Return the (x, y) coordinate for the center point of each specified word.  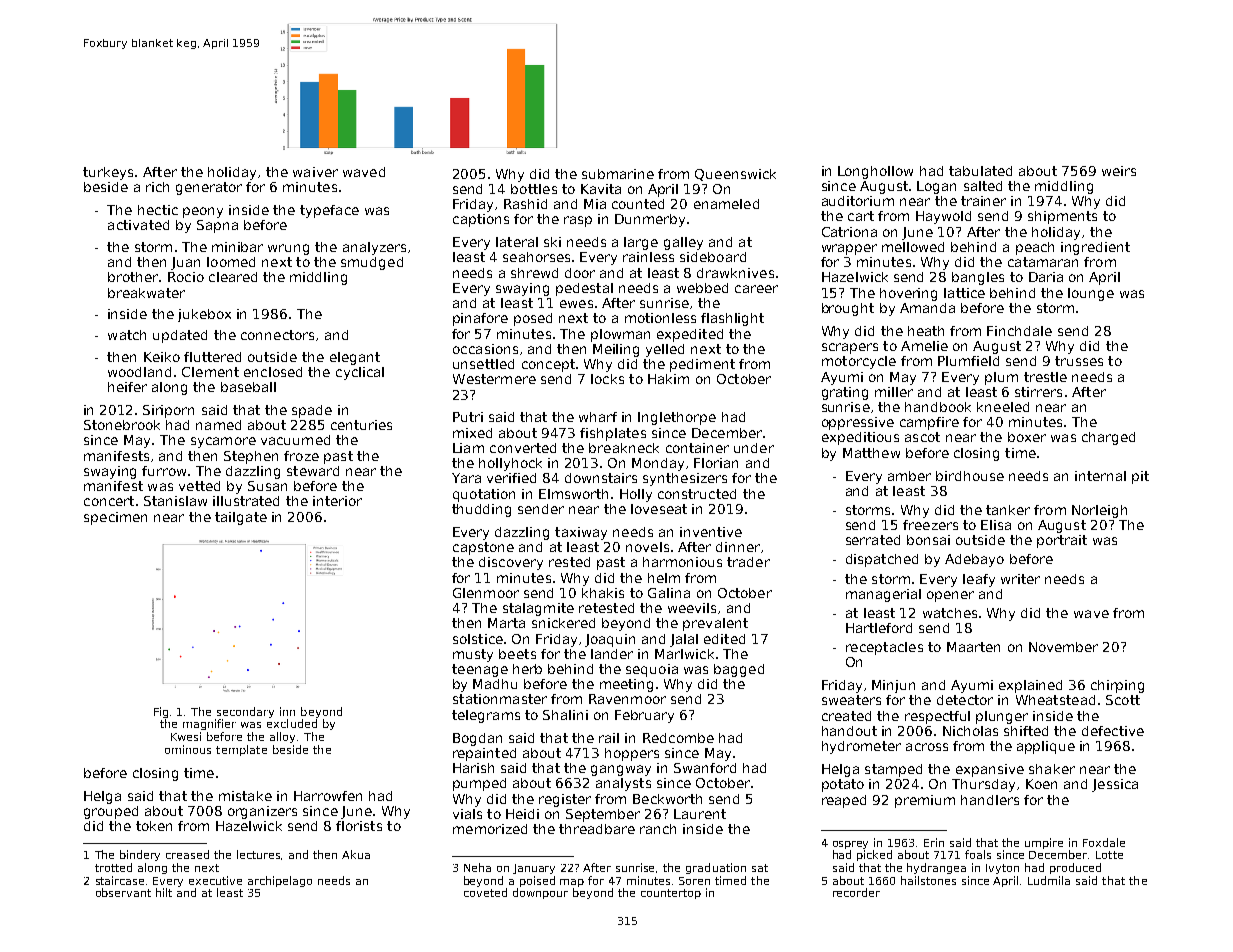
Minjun (893, 686)
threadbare (597, 829)
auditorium (858, 201)
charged (1108, 438)
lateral (517, 242)
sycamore (223, 442)
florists (359, 826)
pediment (702, 365)
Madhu (495, 684)
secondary (245, 712)
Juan (185, 263)
